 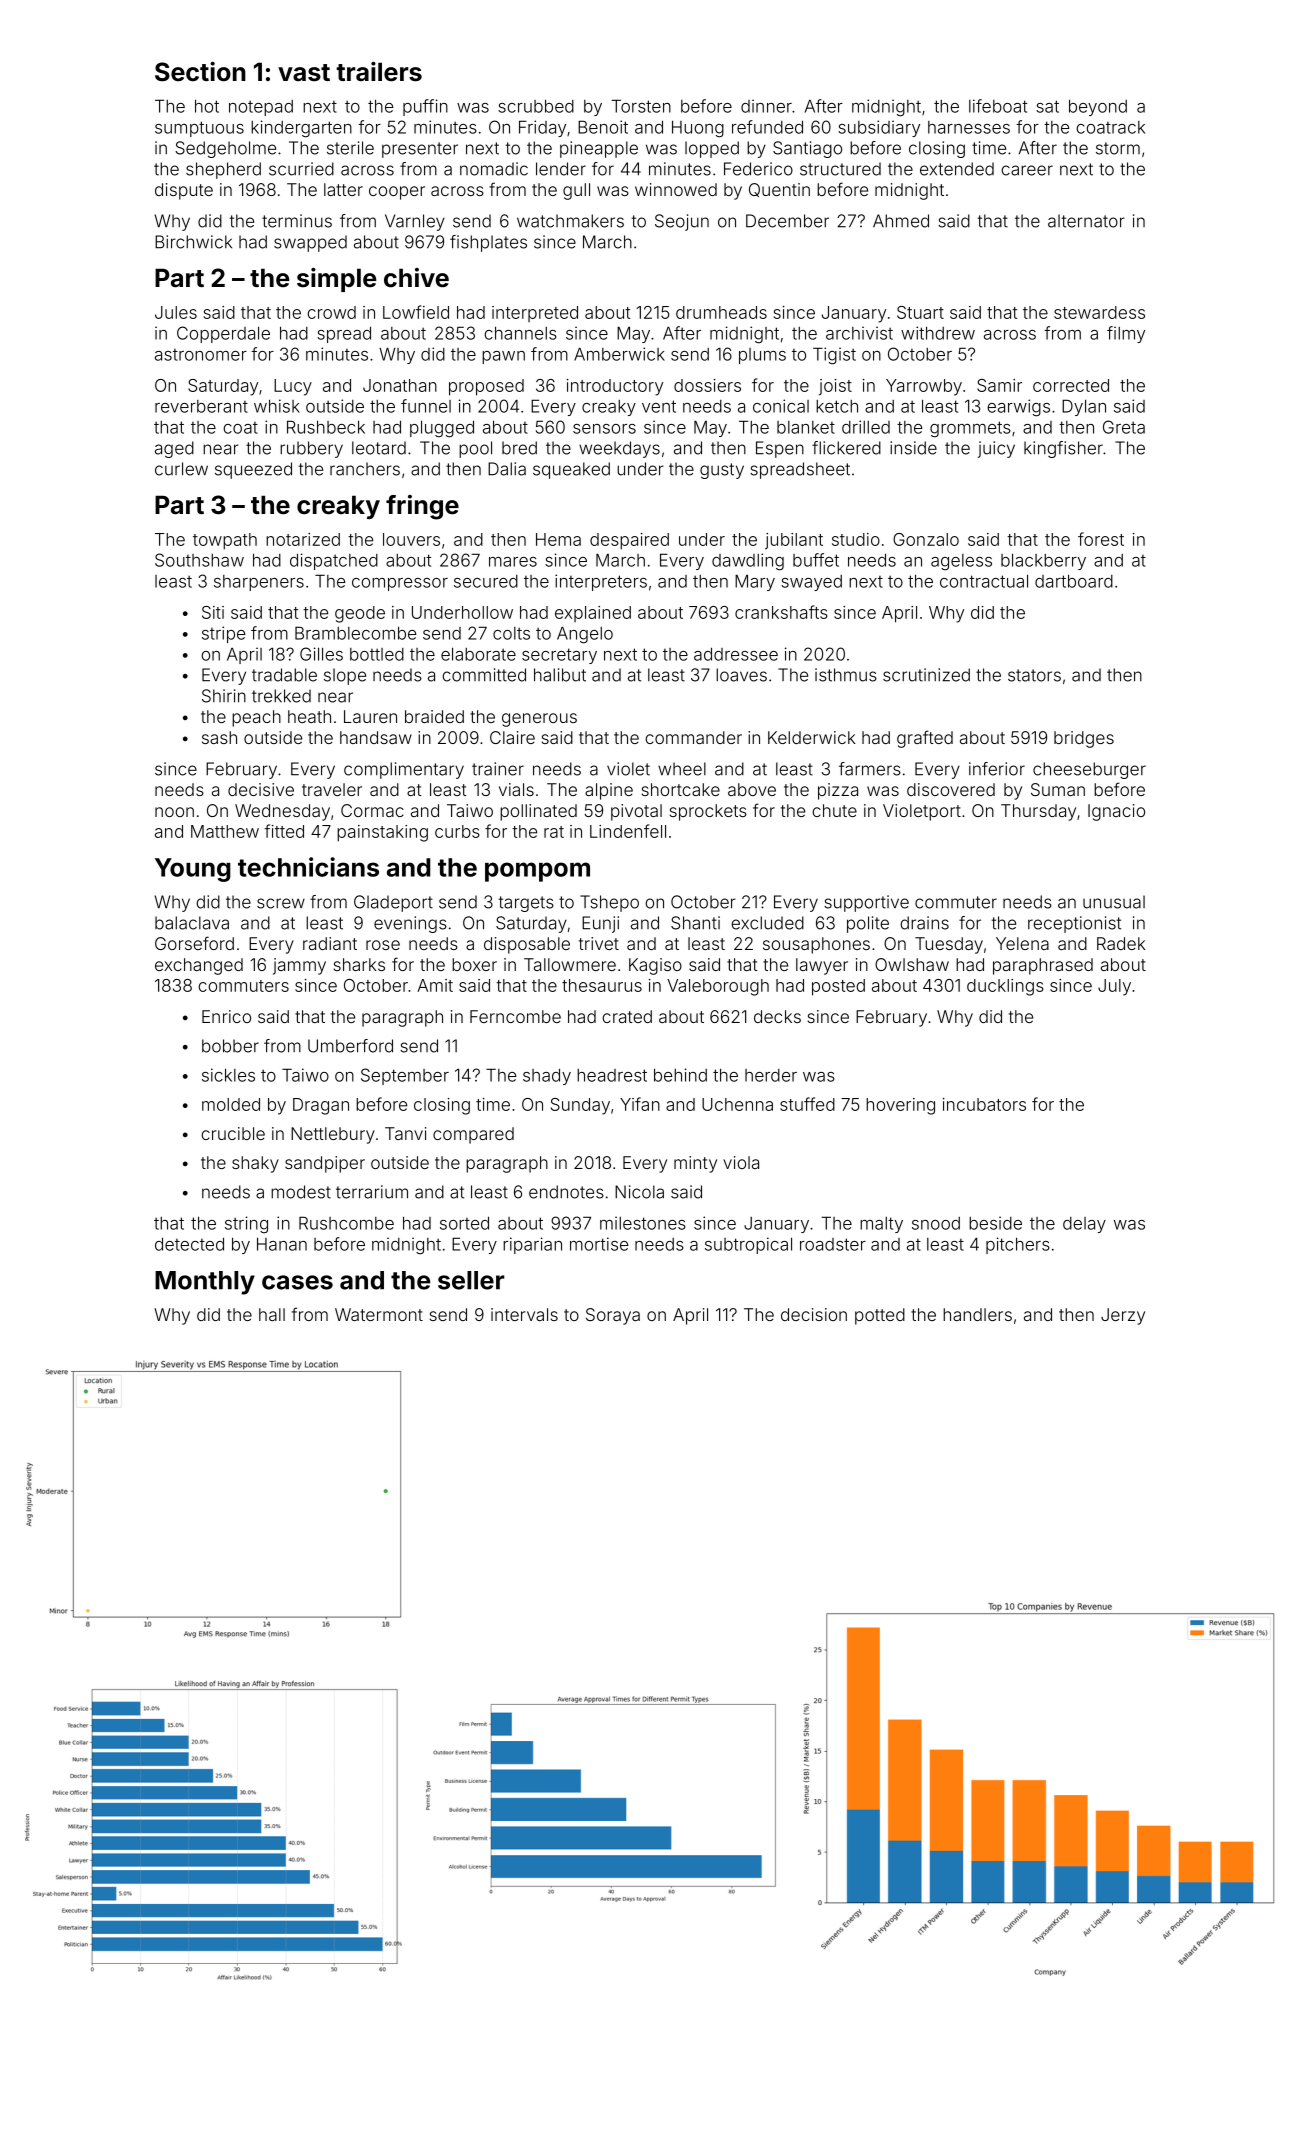 I want to click on Siti, so click(x=213, y=612).
